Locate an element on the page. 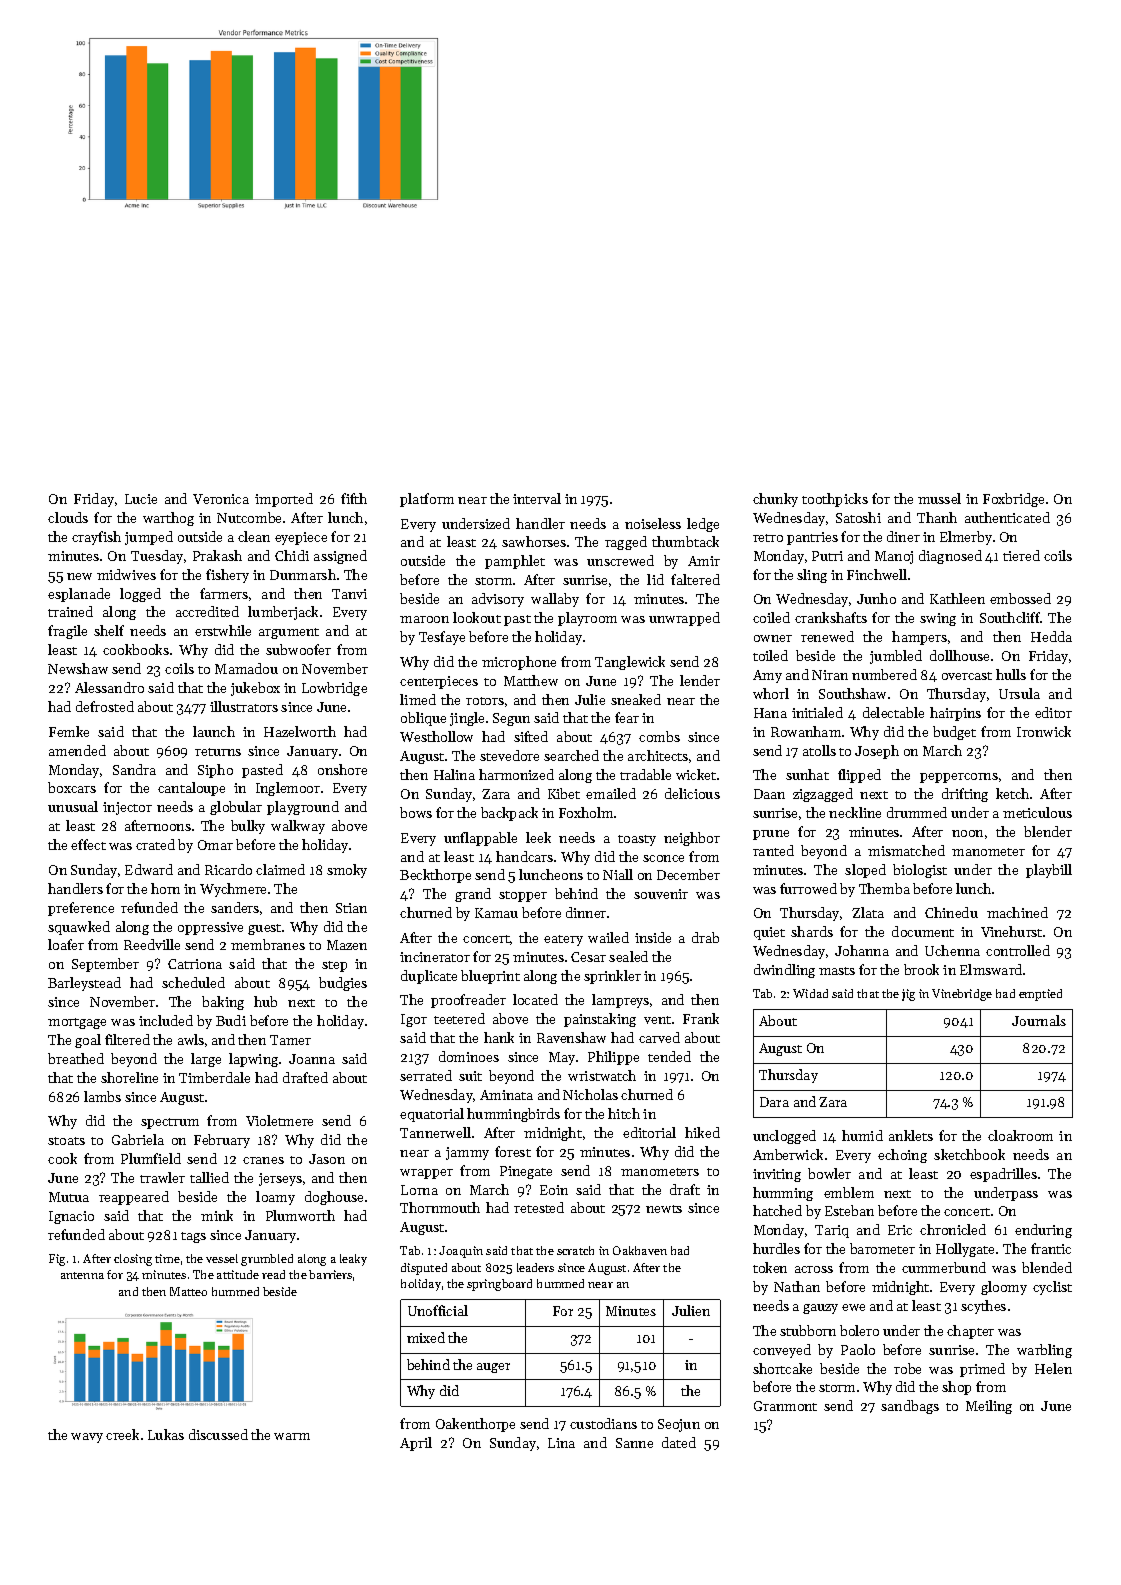 Image resolution: width=1121 pixels, height=1585 pixels. Budi is located at coordinates (231, 1020).
